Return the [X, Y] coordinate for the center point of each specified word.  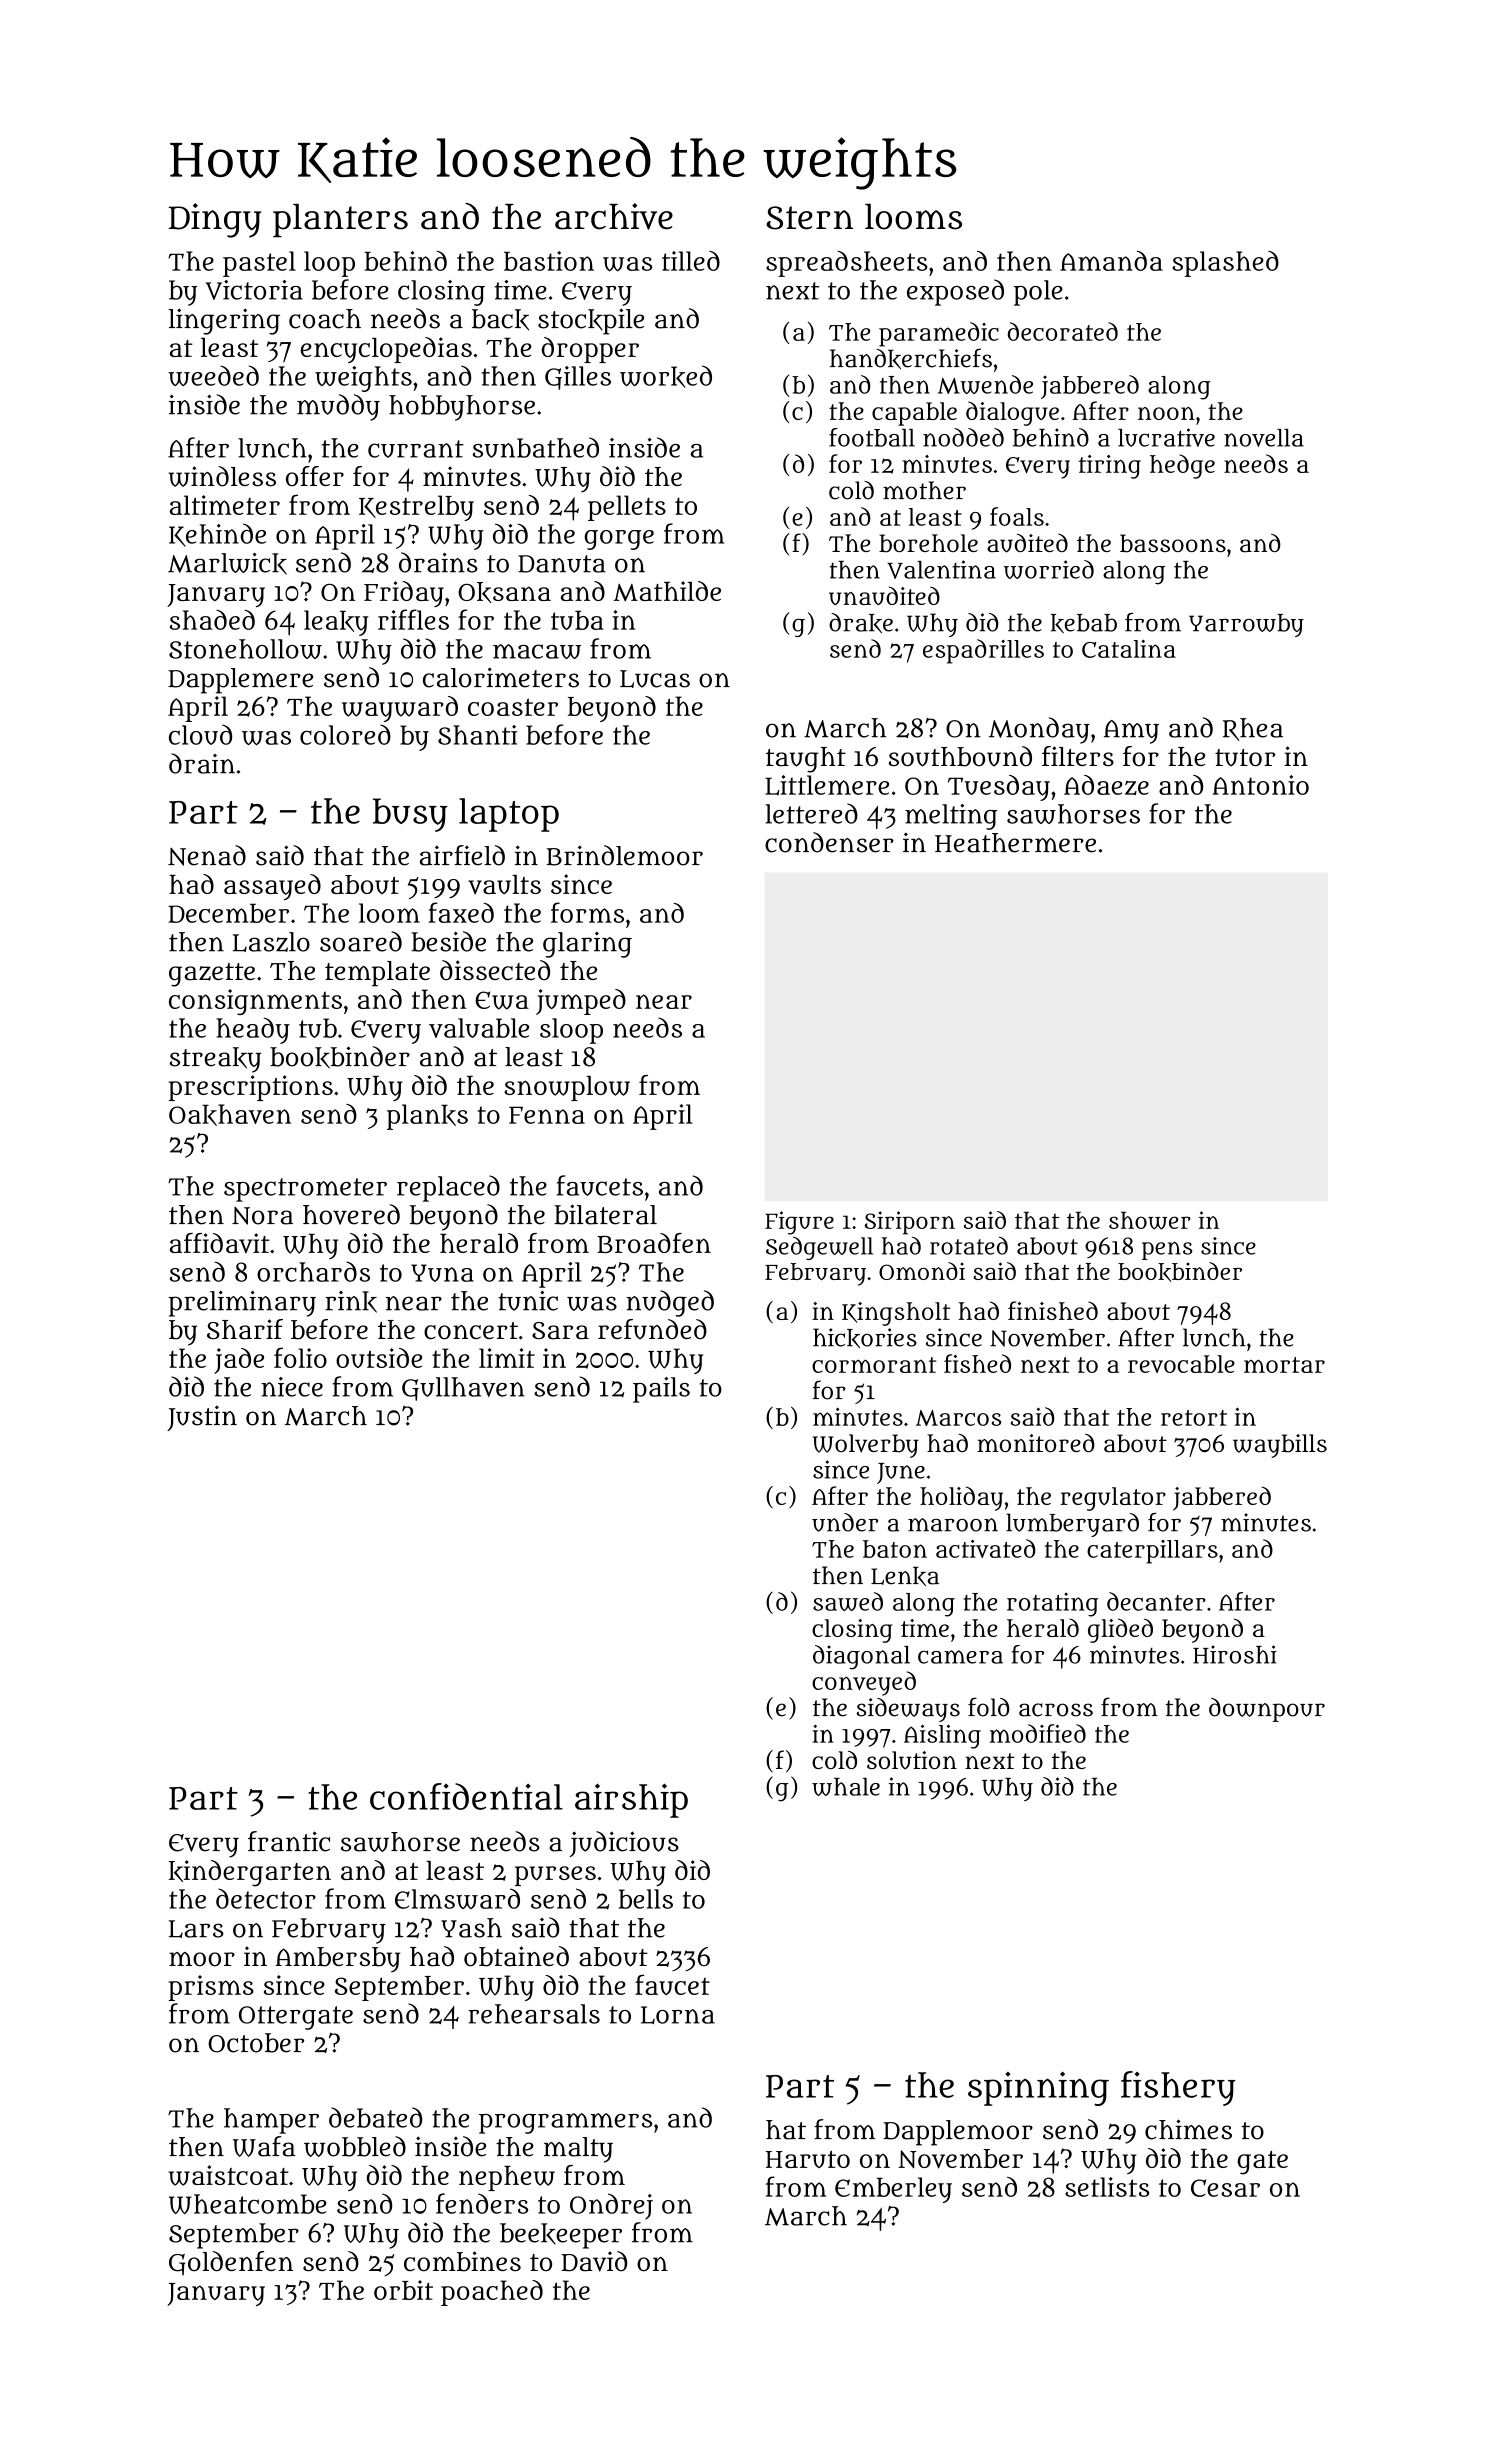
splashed [1225, 264]
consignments [255, 1002]
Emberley [893, 2190]
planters [340, 221]
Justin [202, 1418]
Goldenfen [231, 2263]
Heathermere [1015, 843]
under [845, 1522]
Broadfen [654, 1243]
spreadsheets [847, 264]
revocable [1181, 1364]
